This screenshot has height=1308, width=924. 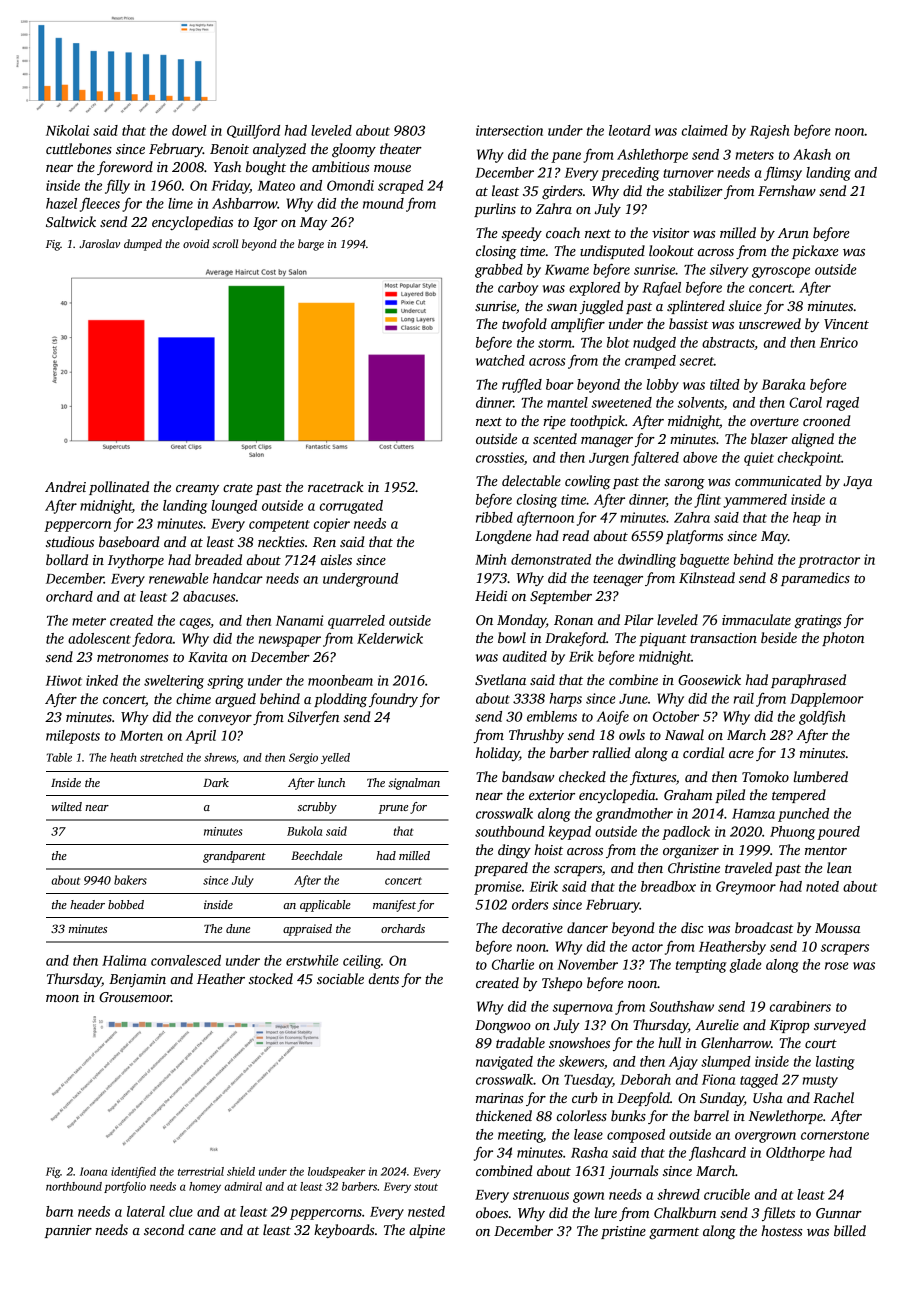 I want to click on hostess, so click(x=782, y=1230).
